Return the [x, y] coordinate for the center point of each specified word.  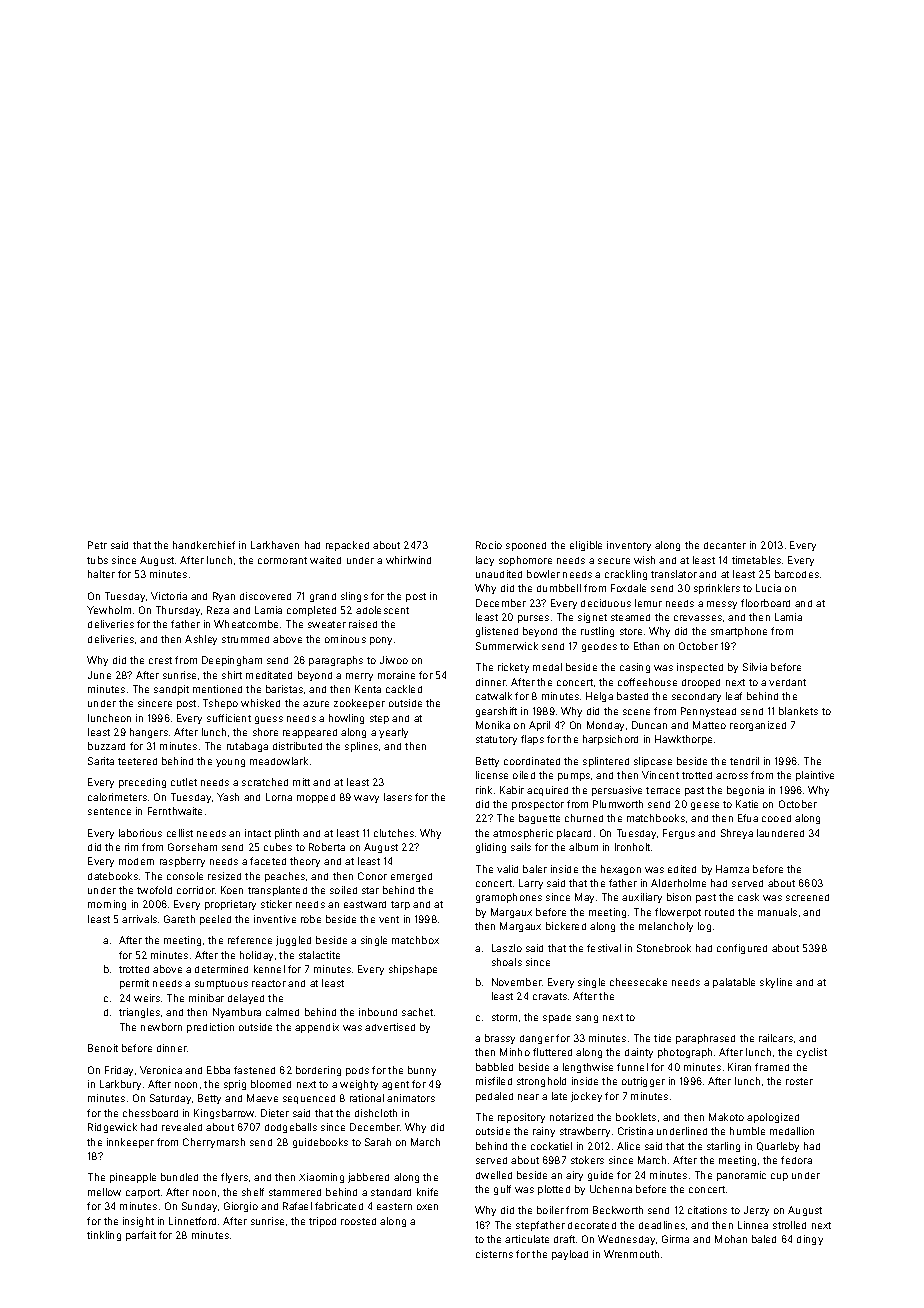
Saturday [170, 1099]
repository [521, 1118]
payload [570, 1255]
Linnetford [192, 1221]
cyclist [812, 1053]
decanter [725, 545]
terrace [663, 790]
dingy [810, 1240]
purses [533, 619]
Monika [493, 725]
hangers [149, 733]
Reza [218, 610]
